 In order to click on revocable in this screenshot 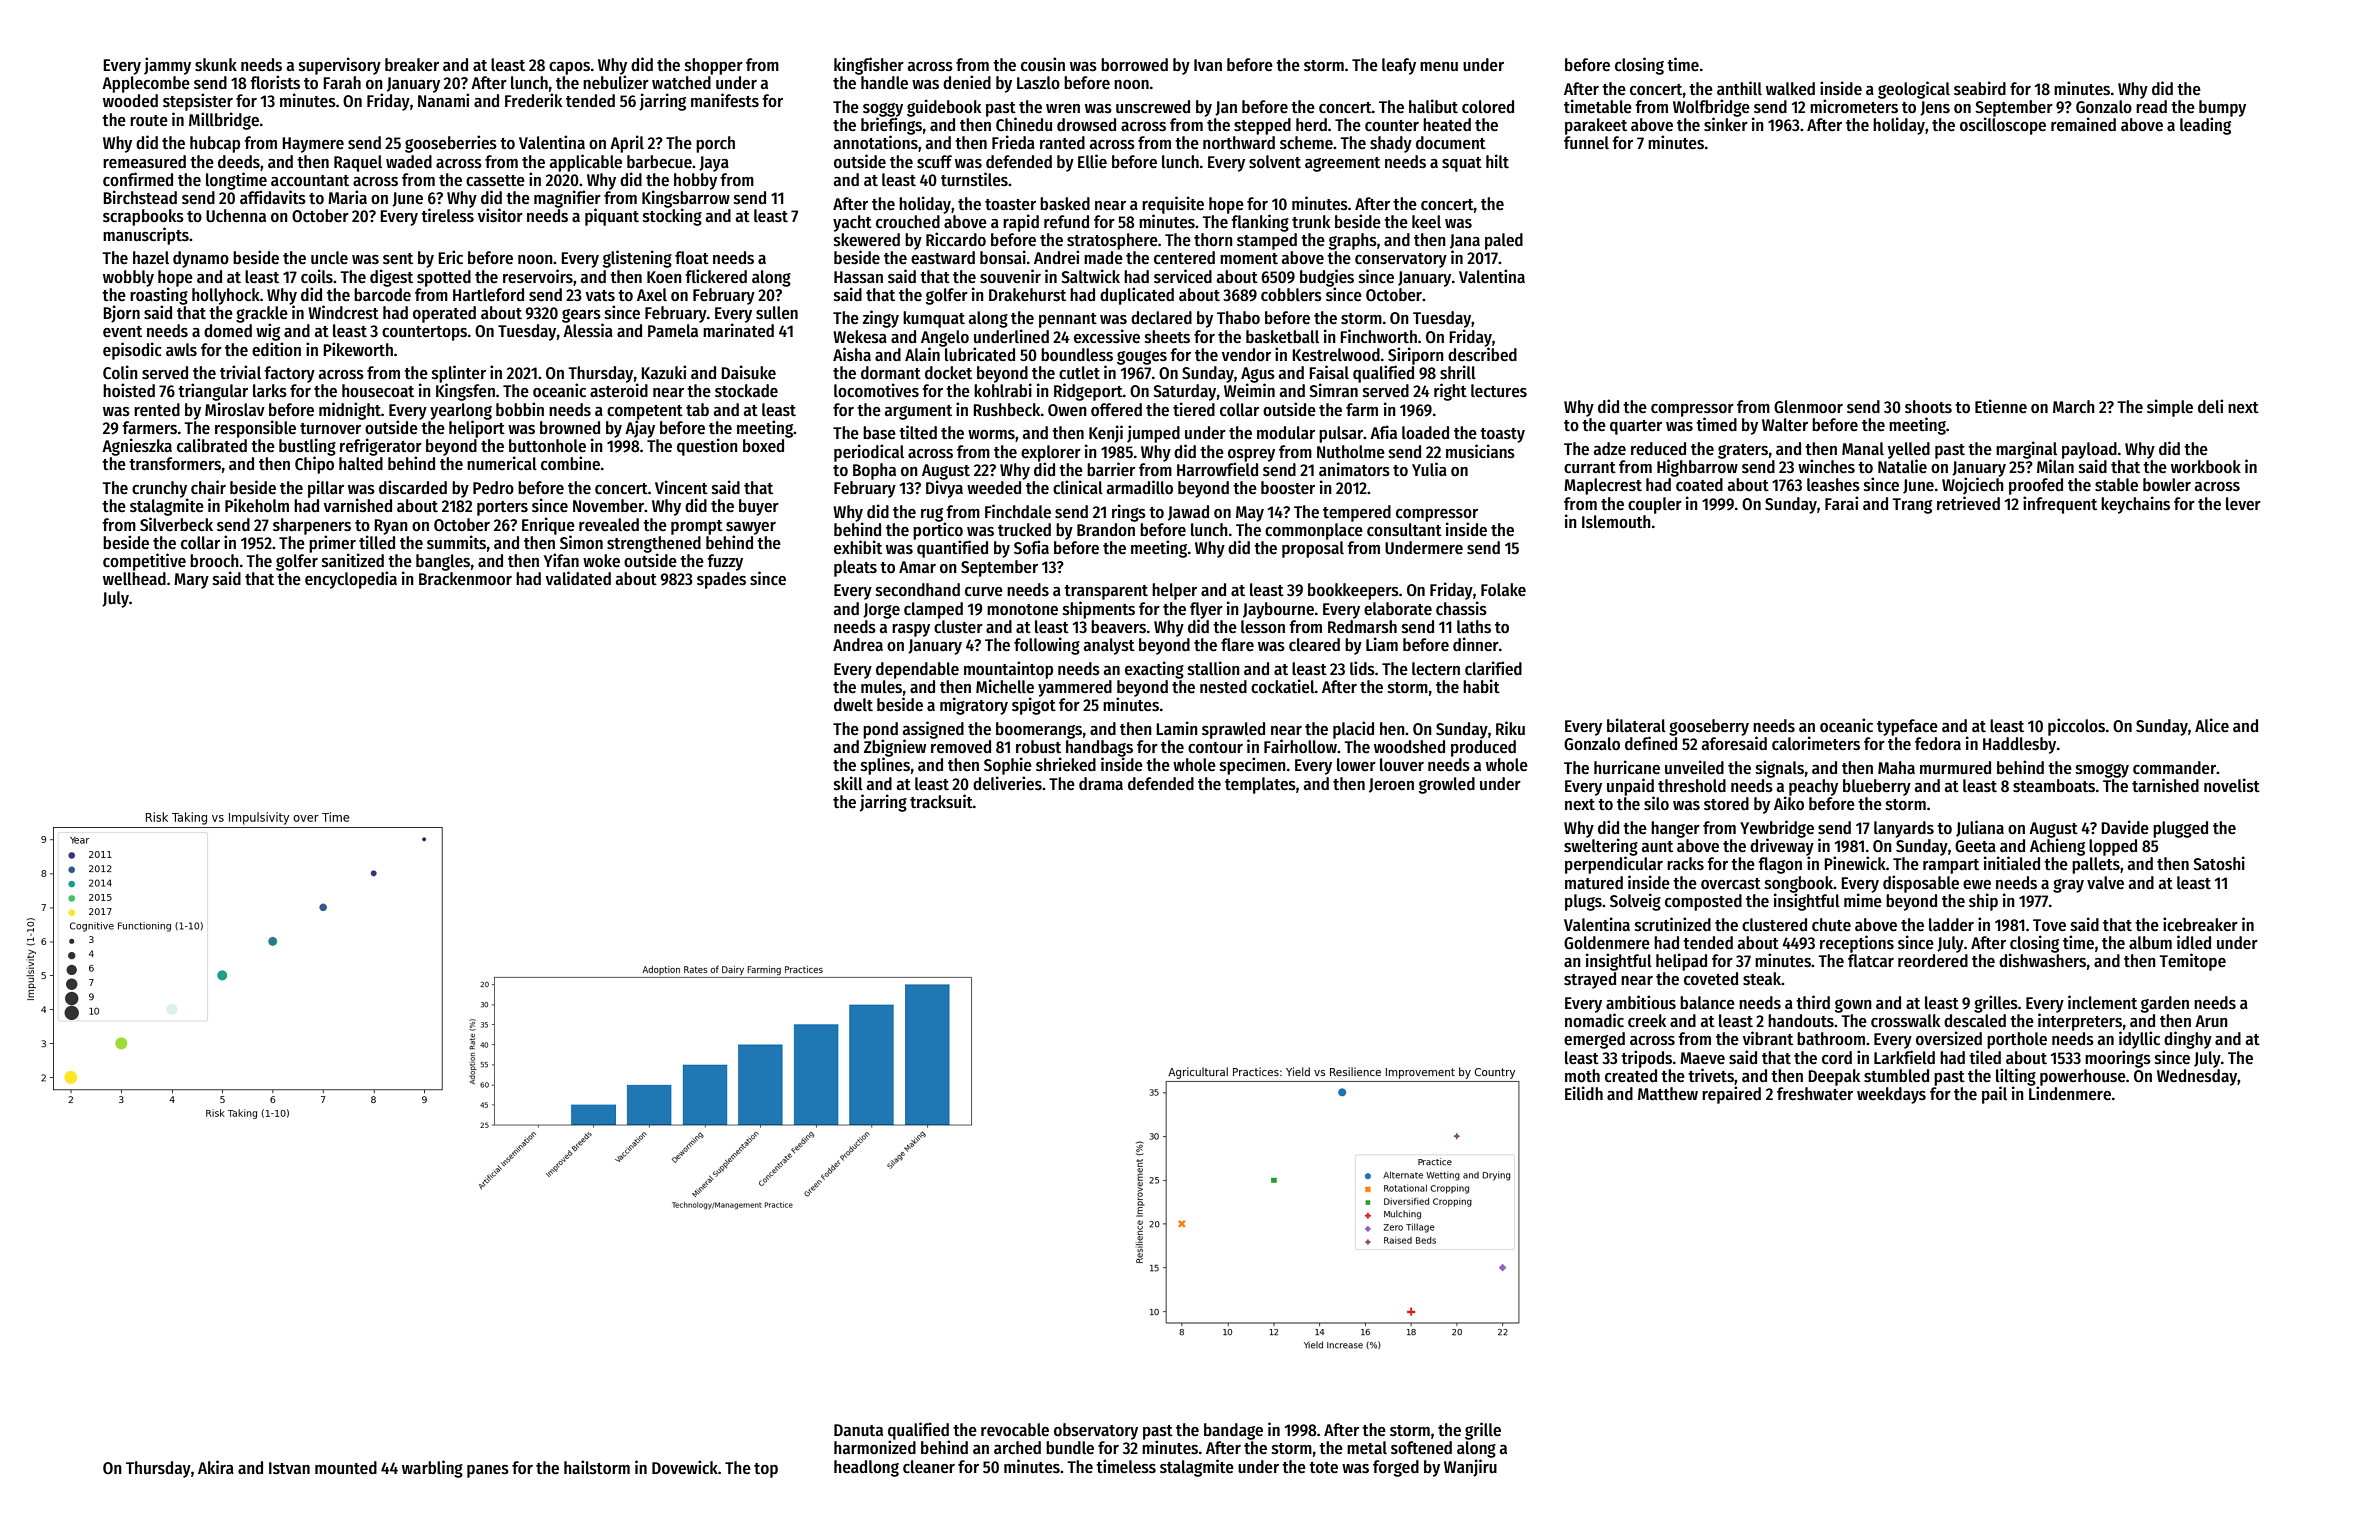, I will do `click(1015, 1430)`.
